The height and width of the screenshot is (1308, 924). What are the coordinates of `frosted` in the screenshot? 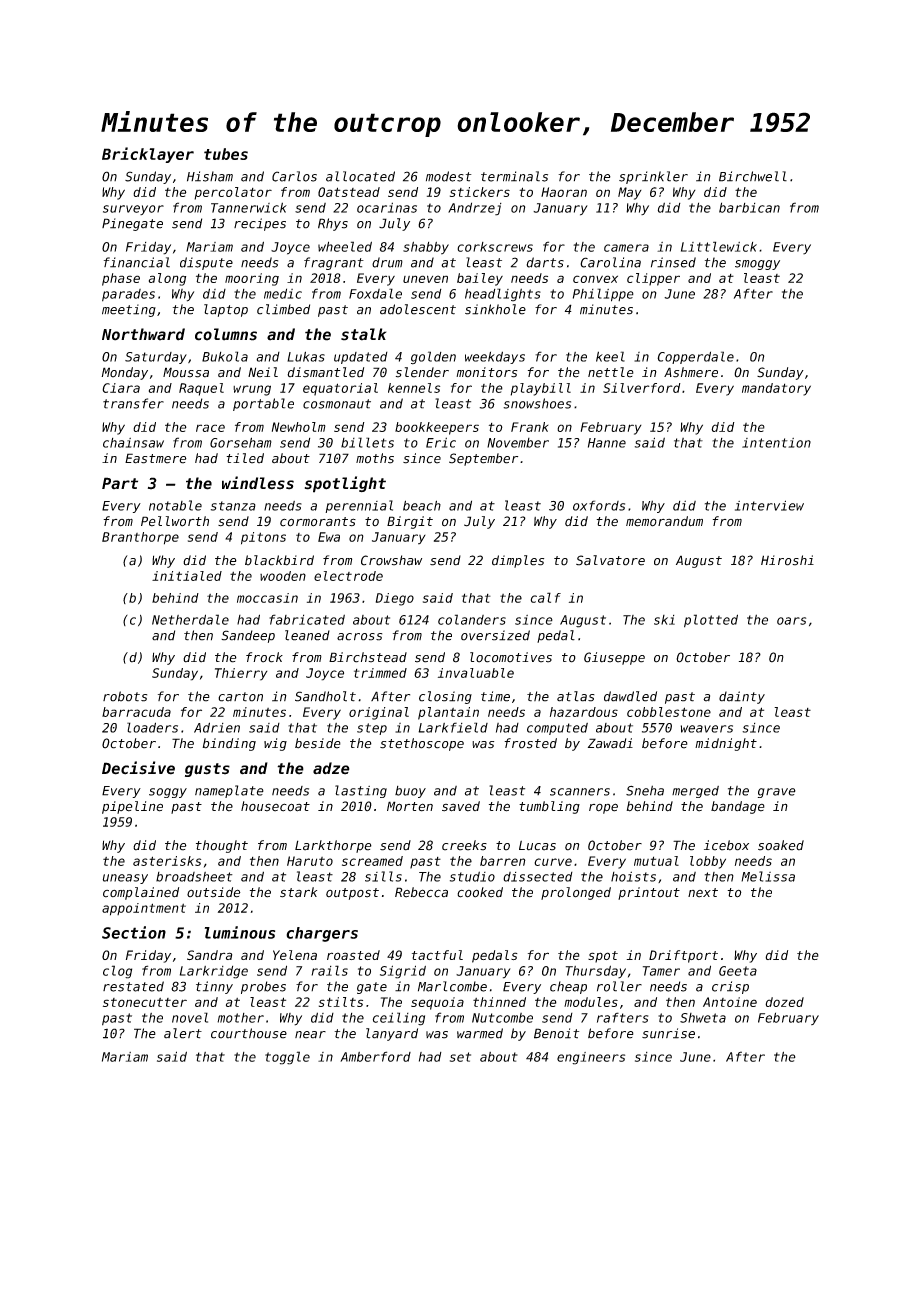 It's located at (530, 743).
